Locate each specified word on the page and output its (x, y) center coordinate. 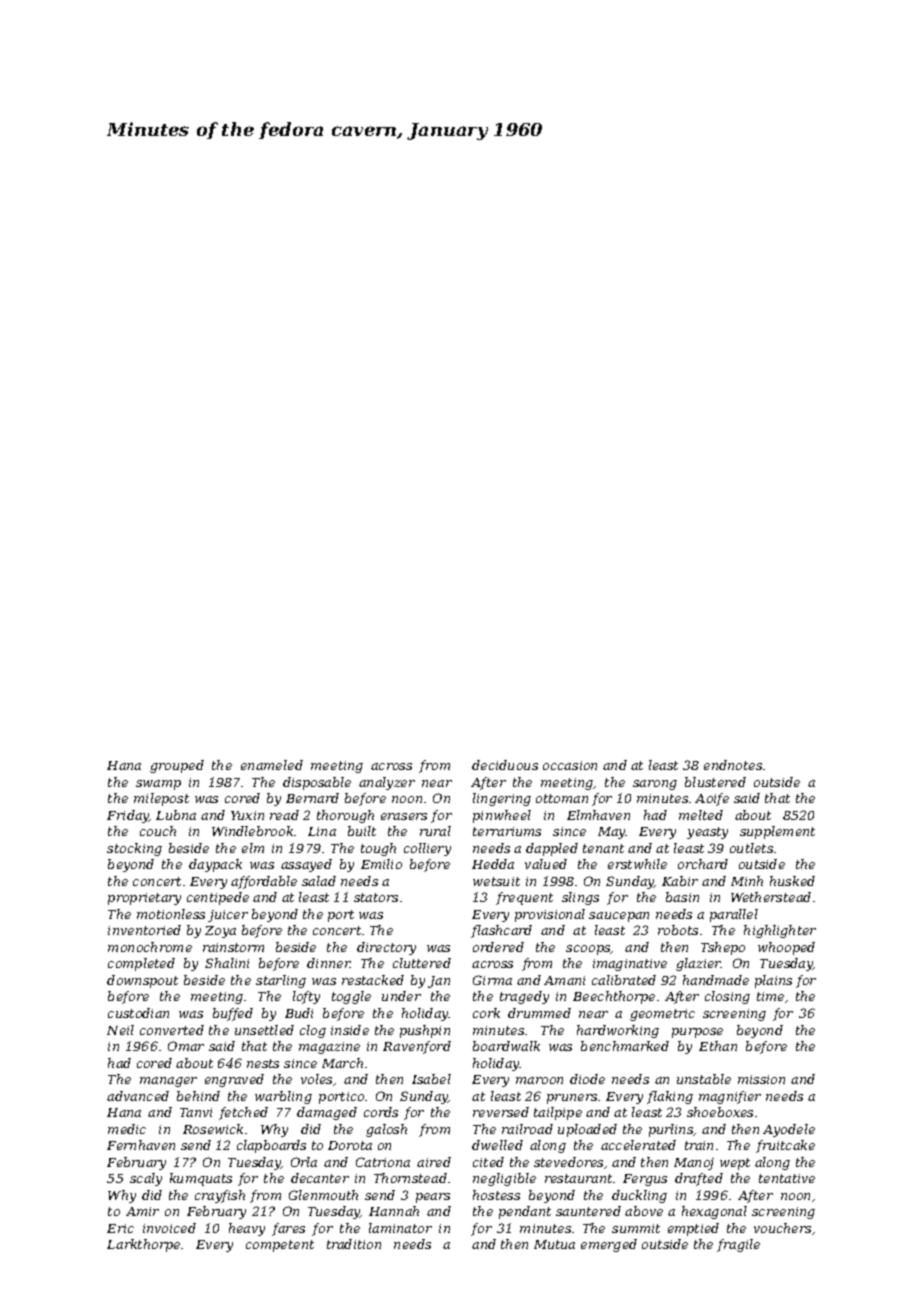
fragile (738, 1245)
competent (280, 1246)
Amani (564, 980)
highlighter (780, 931)
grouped (177, 766)
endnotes (733, 765)
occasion (570, 765)
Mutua (554, 1244)
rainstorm (233, 947)
